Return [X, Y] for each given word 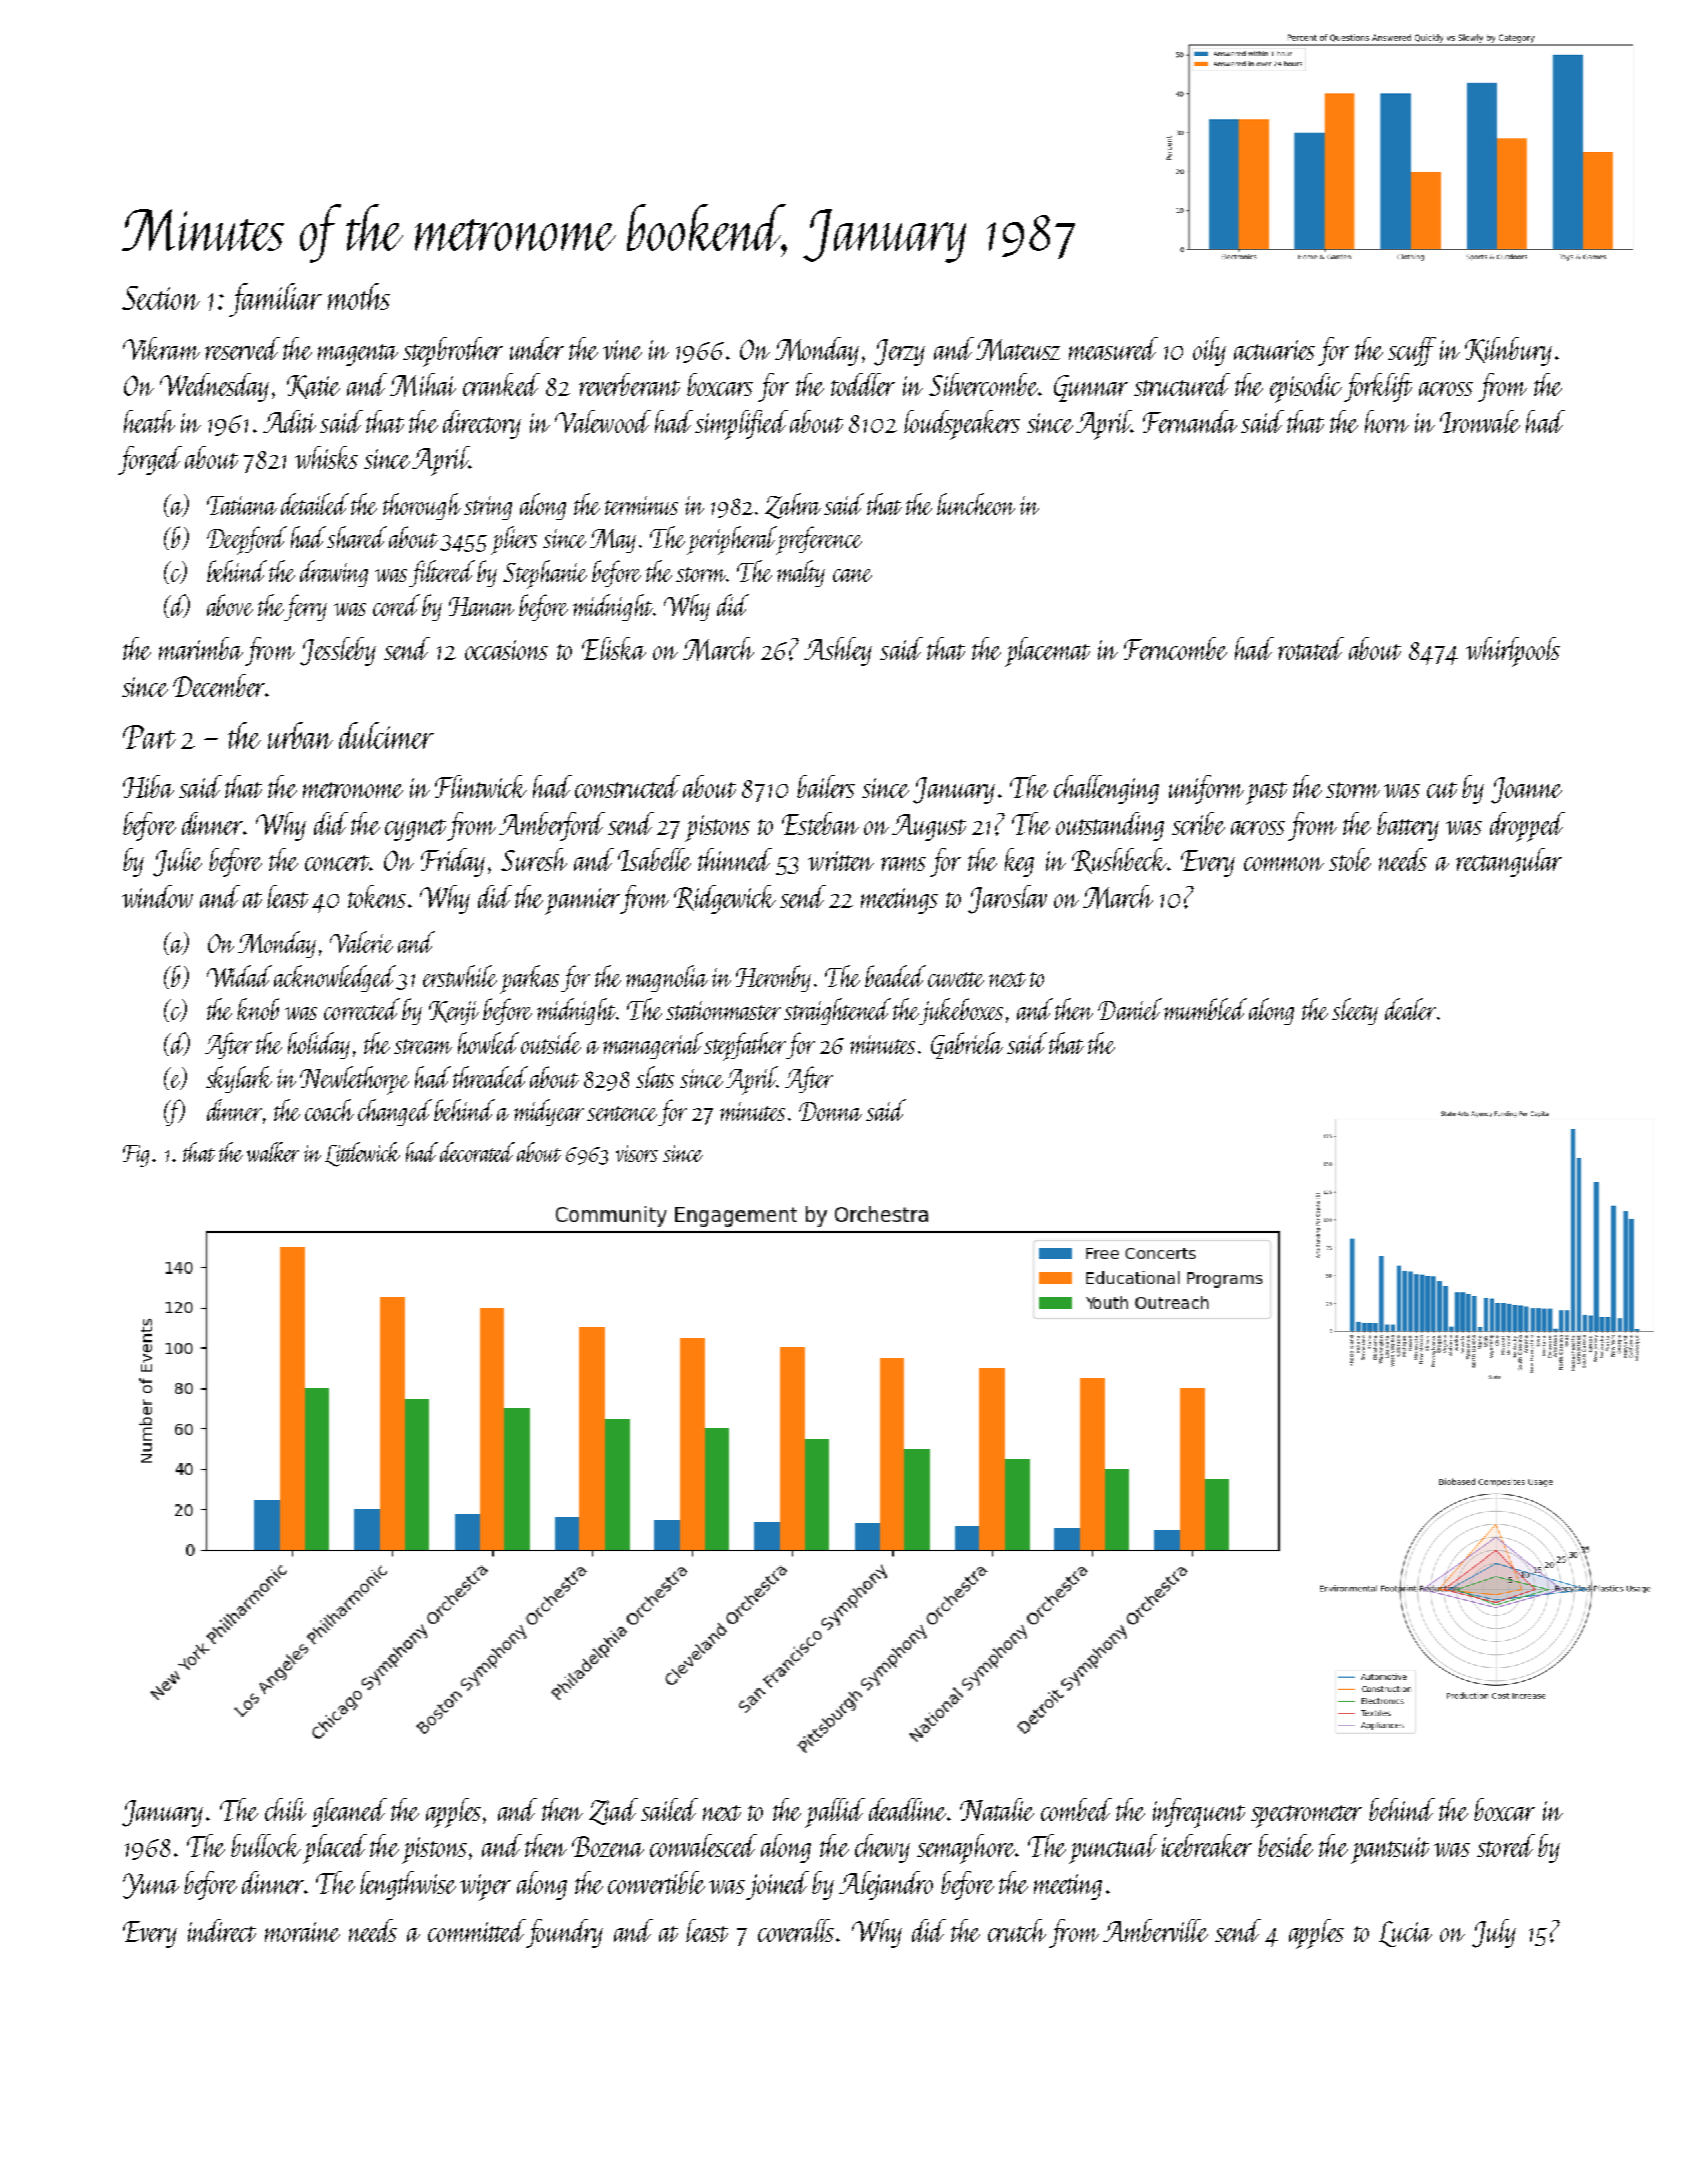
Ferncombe [1175, 648]
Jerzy [899, 352]
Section [161, 298]
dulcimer [386, 735]
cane [852, 575]
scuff [1412, 351]
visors [637, 1153]
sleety [1355, 1011]
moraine [302, 1932]
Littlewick [362, 1154]
